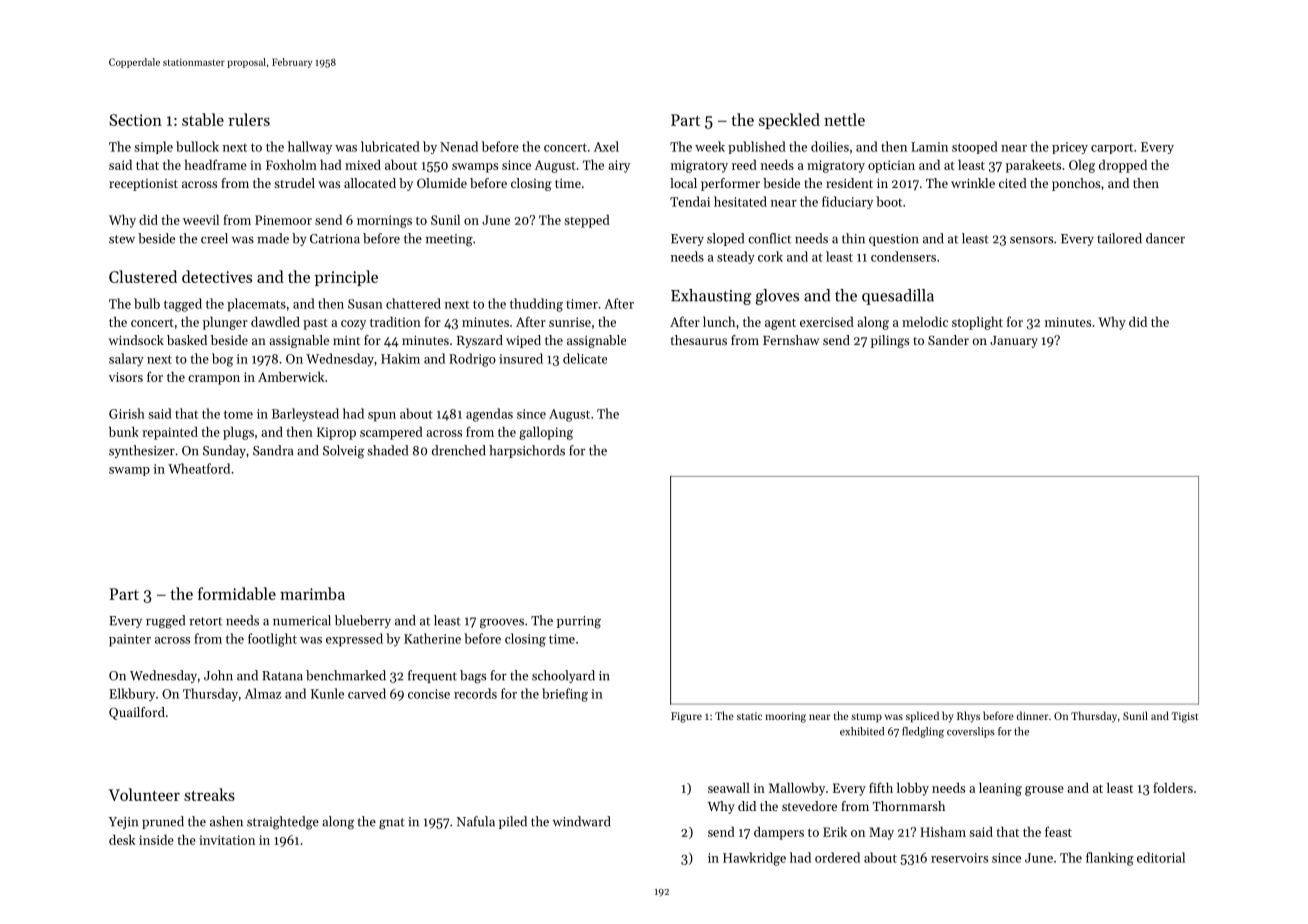  Describe the element at coordinates (968, 717) in the document. I see `Rhys` at that location.
